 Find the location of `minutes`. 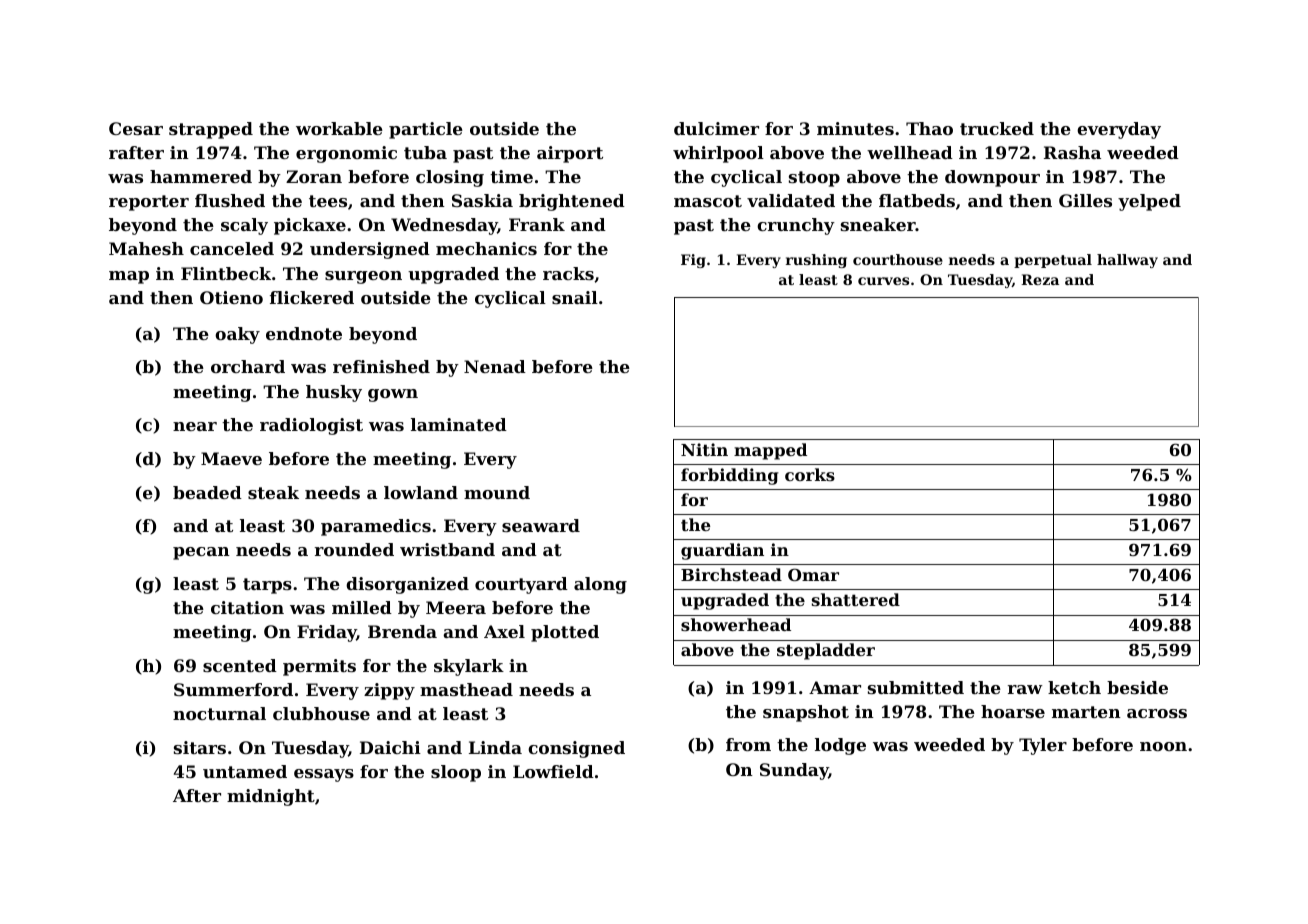

minutes is located at coordinates (855, 128).
